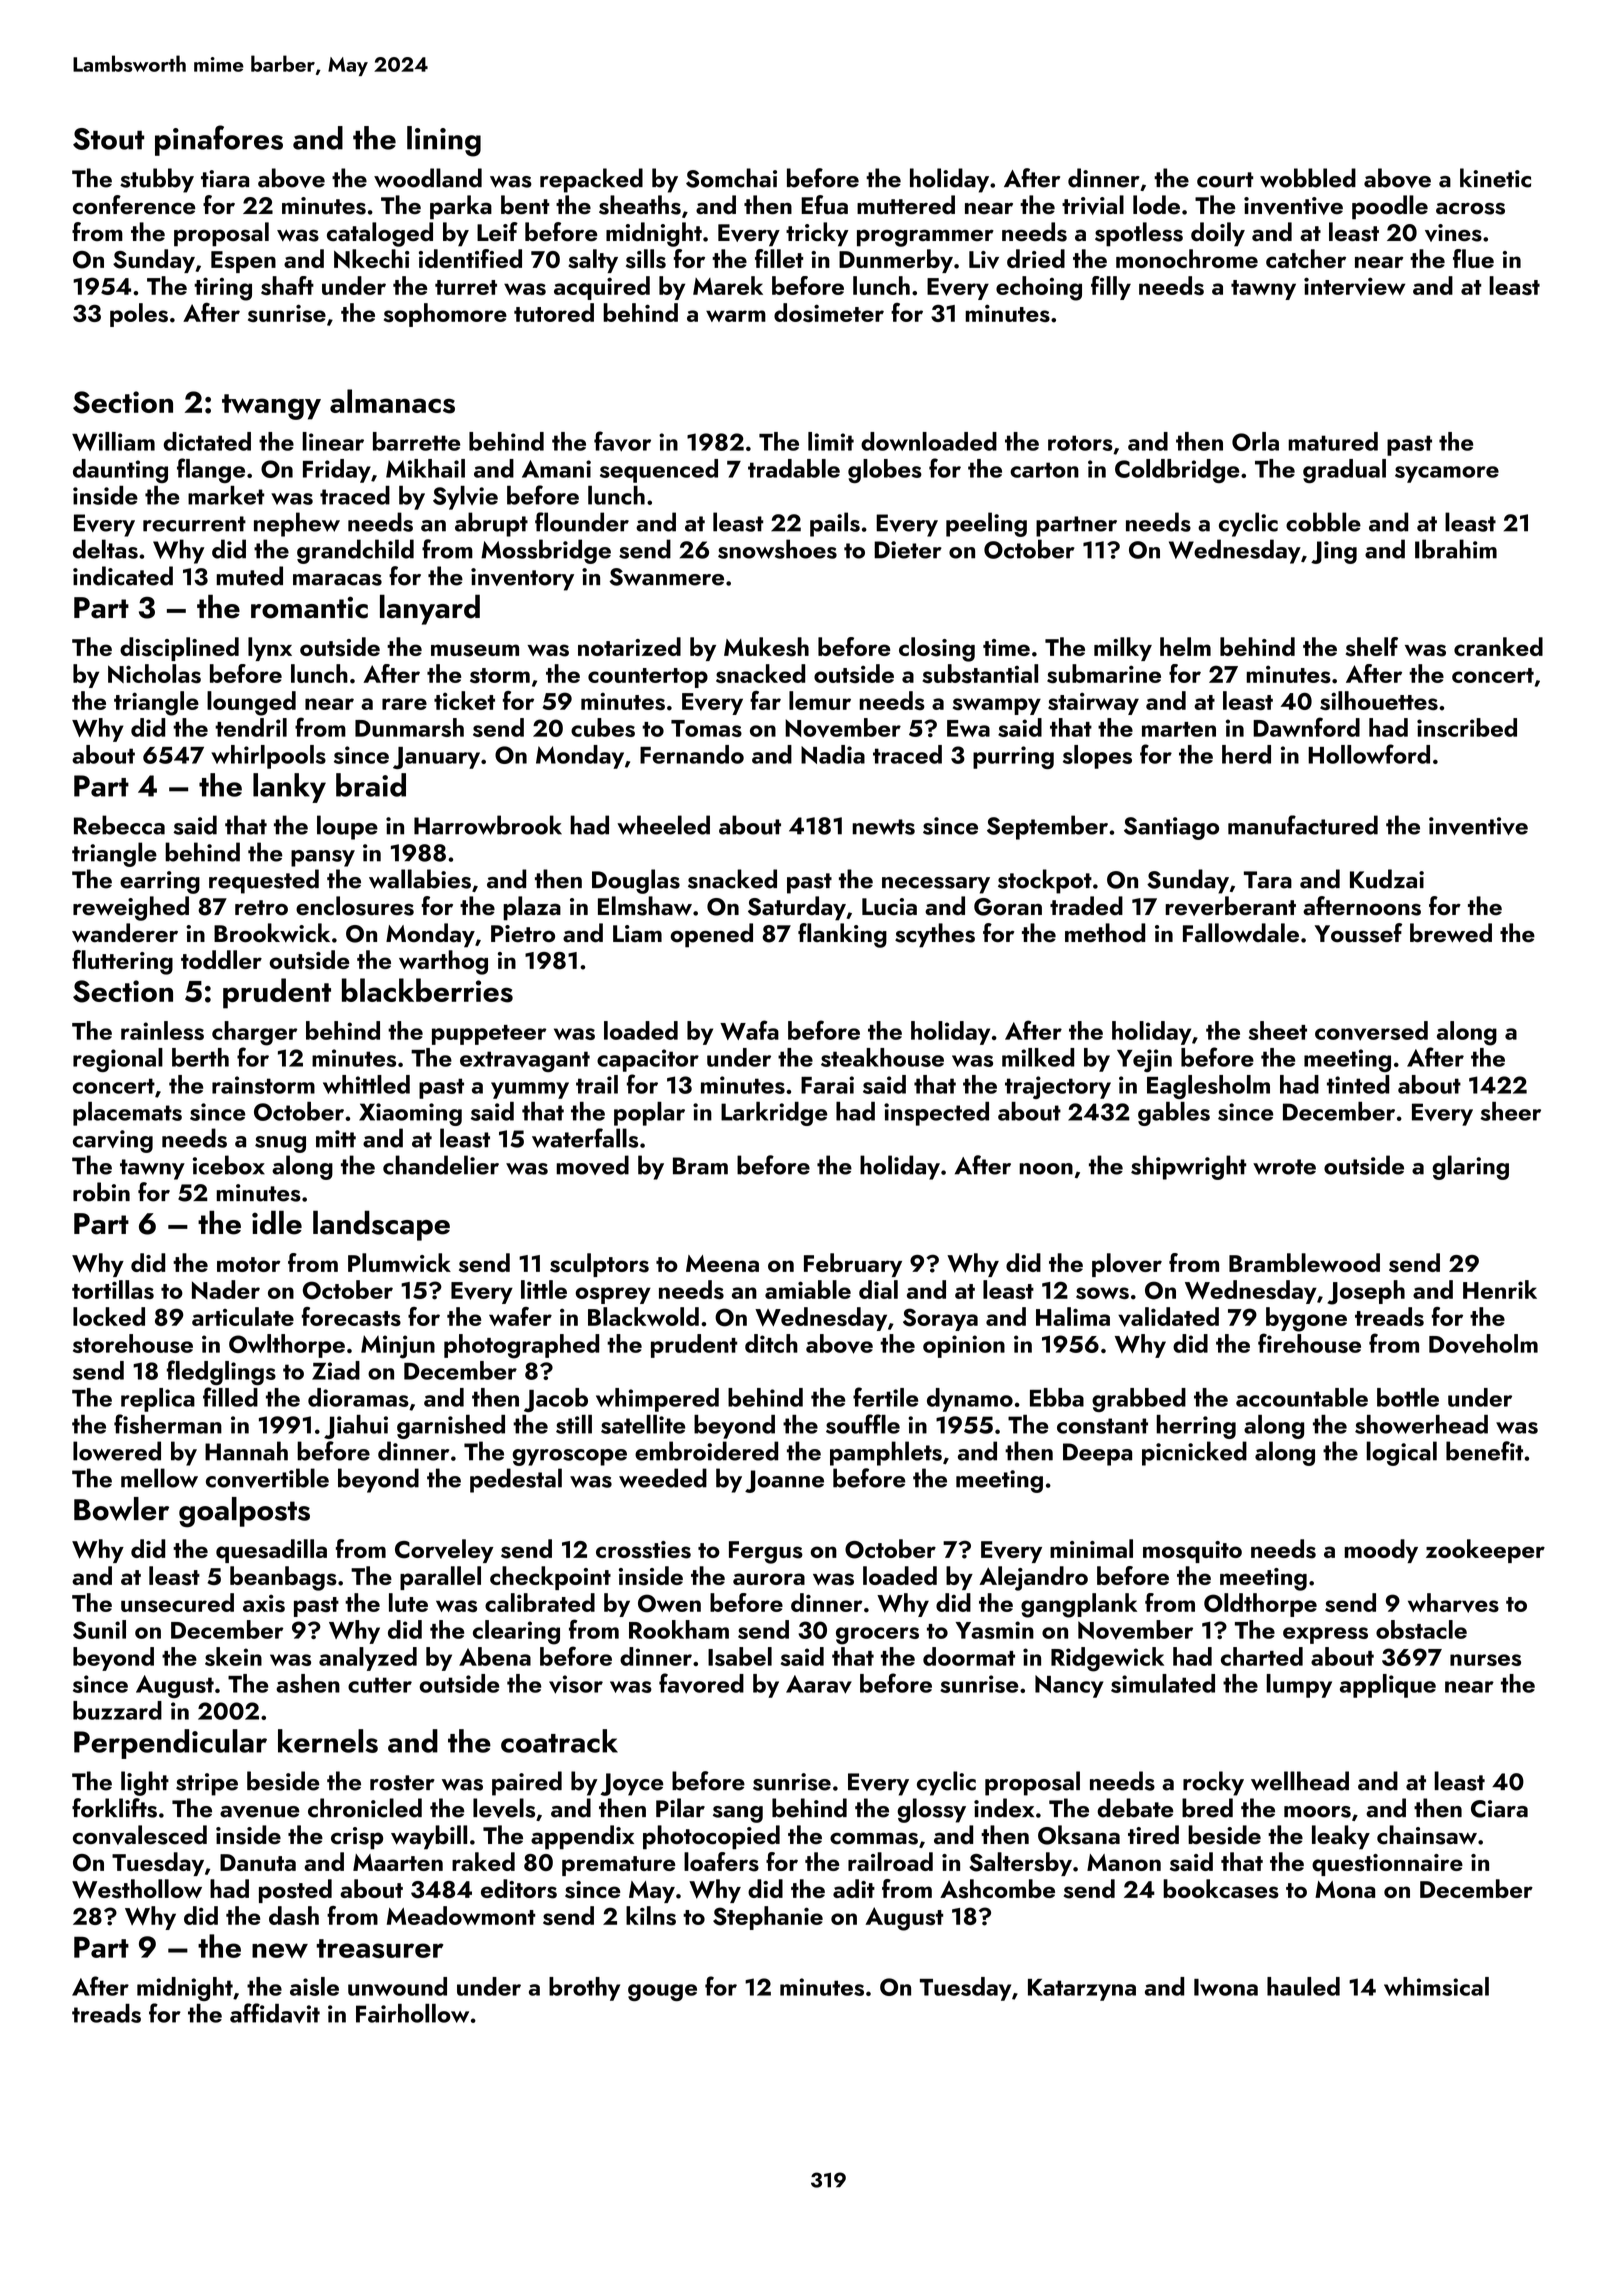 This page has width=1620, height=2292. I want to click on court, so click(1225, 180).
